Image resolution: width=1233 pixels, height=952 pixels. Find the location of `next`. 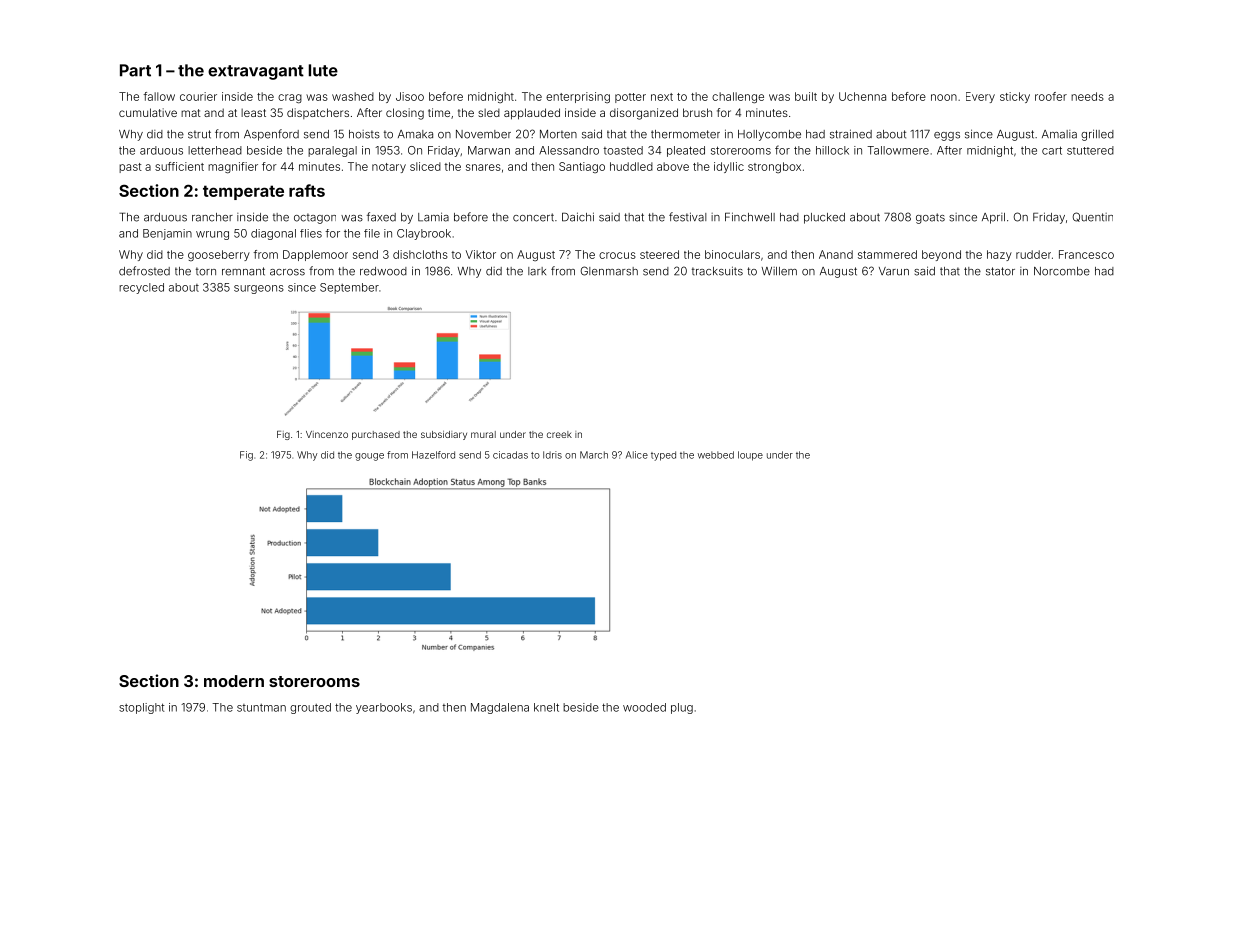

next is located at coordinates (662, 97).
